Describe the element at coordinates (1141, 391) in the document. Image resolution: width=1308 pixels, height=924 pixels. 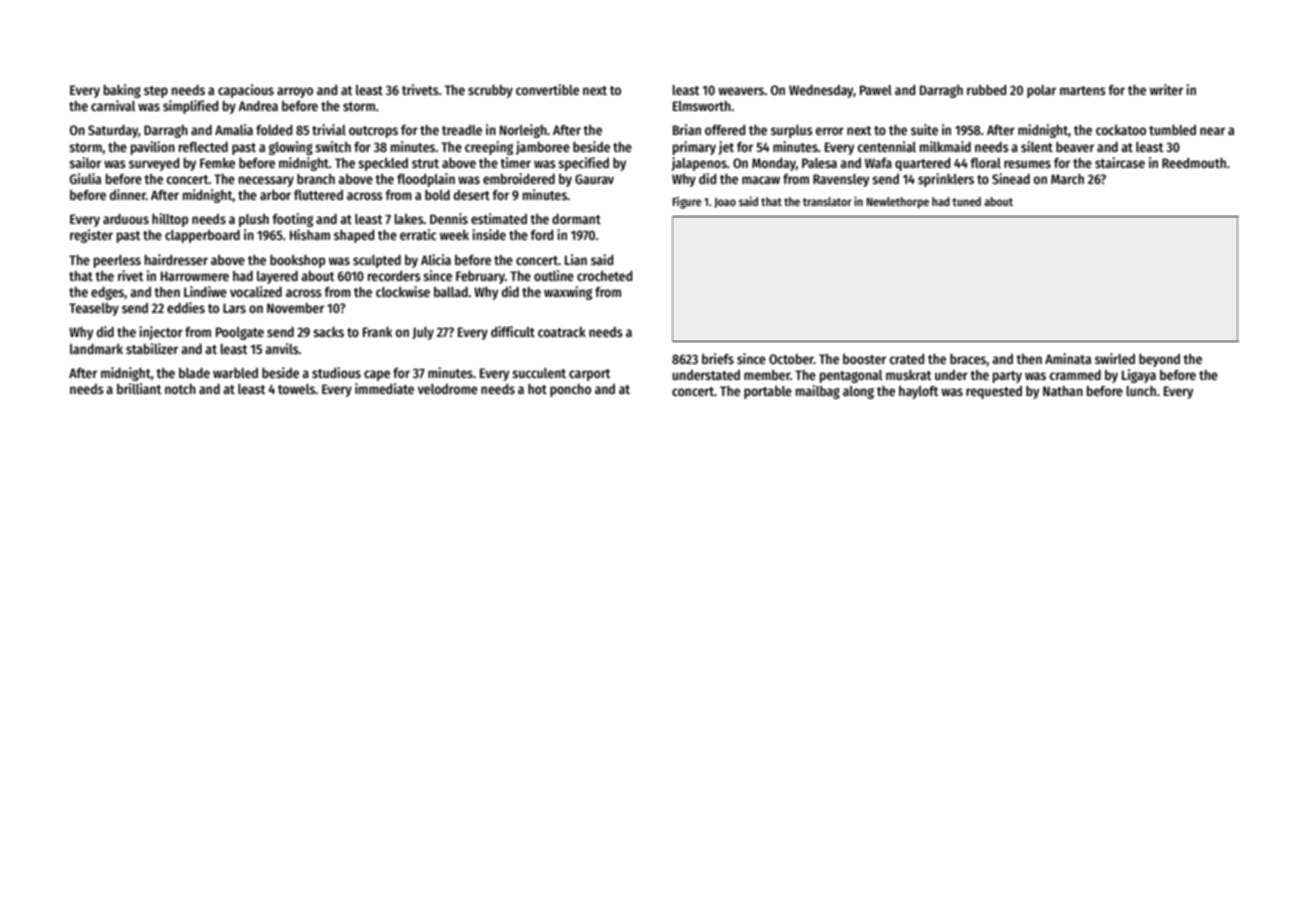
I see `lunch` at that location.
